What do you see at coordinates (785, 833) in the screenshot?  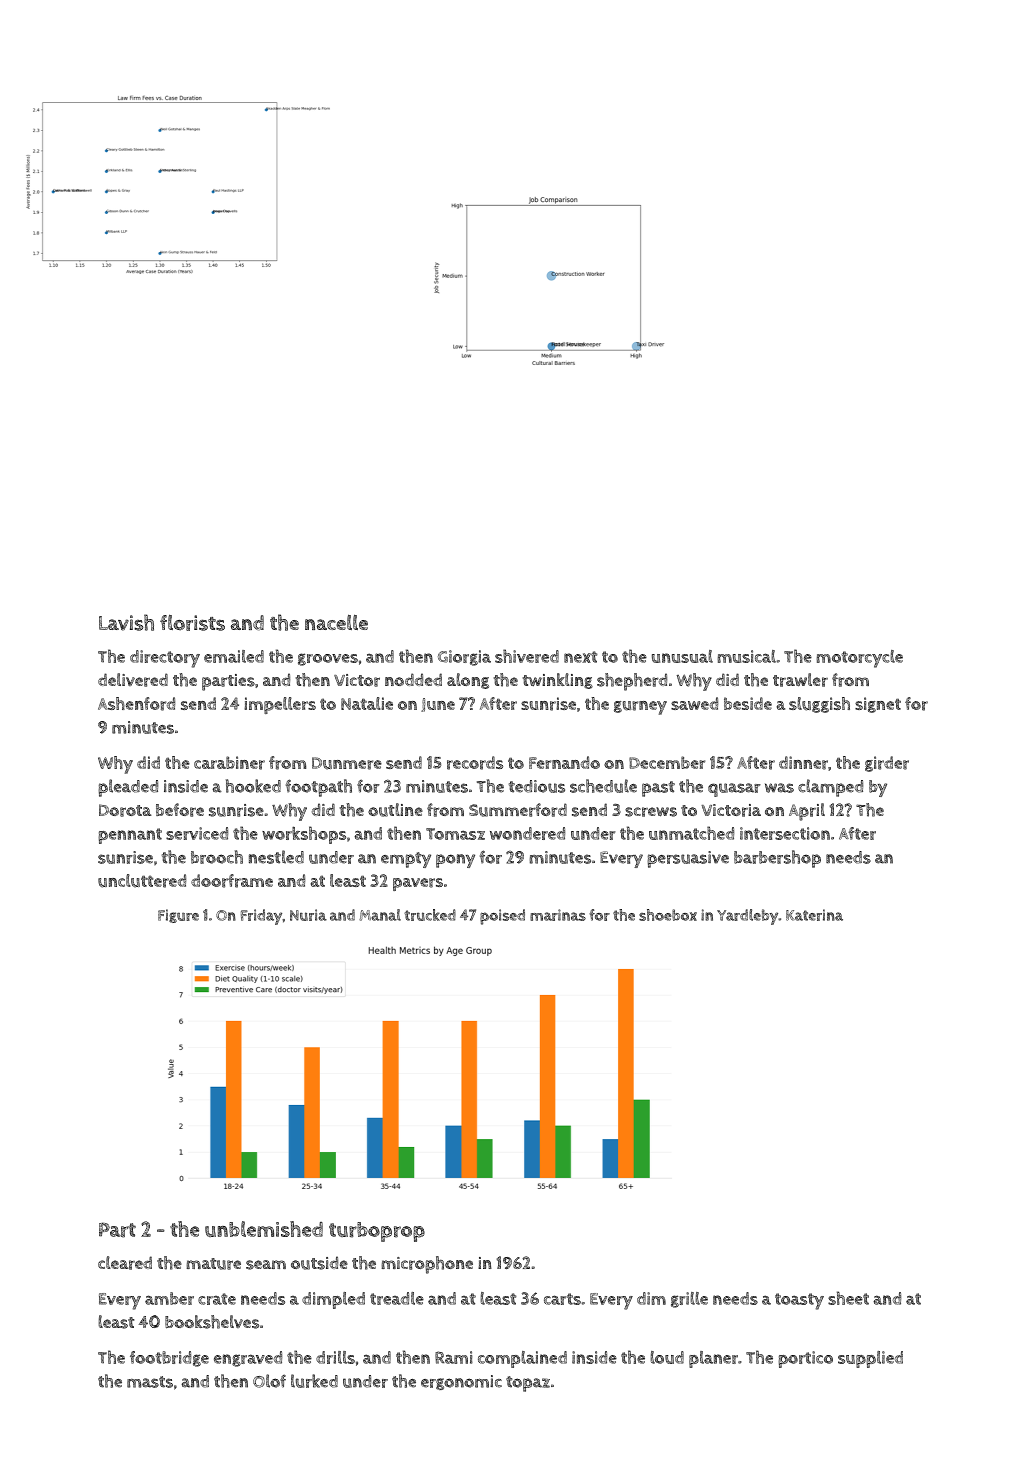 I see `intersection` at bounding box center [785, 833].
